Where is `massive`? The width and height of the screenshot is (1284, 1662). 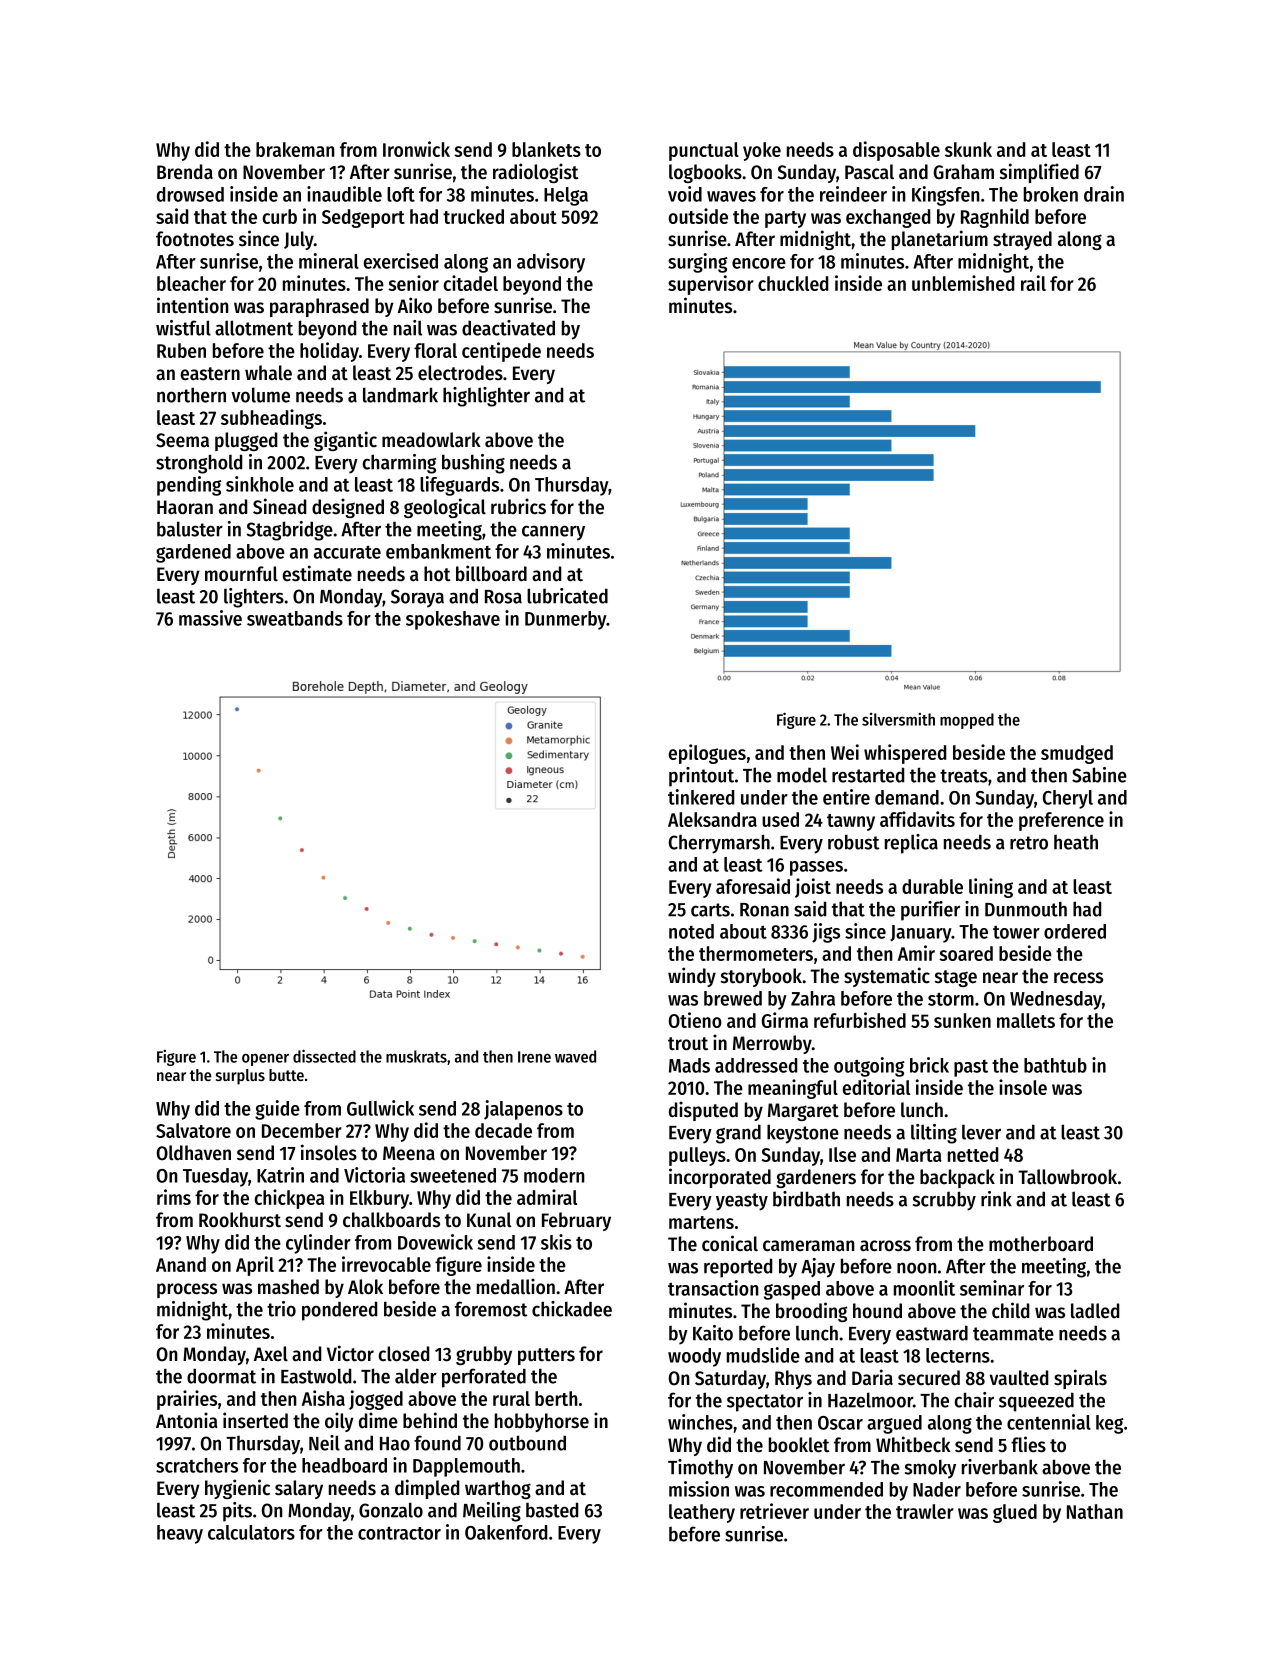 massive is located at coordinates (210, 618).
